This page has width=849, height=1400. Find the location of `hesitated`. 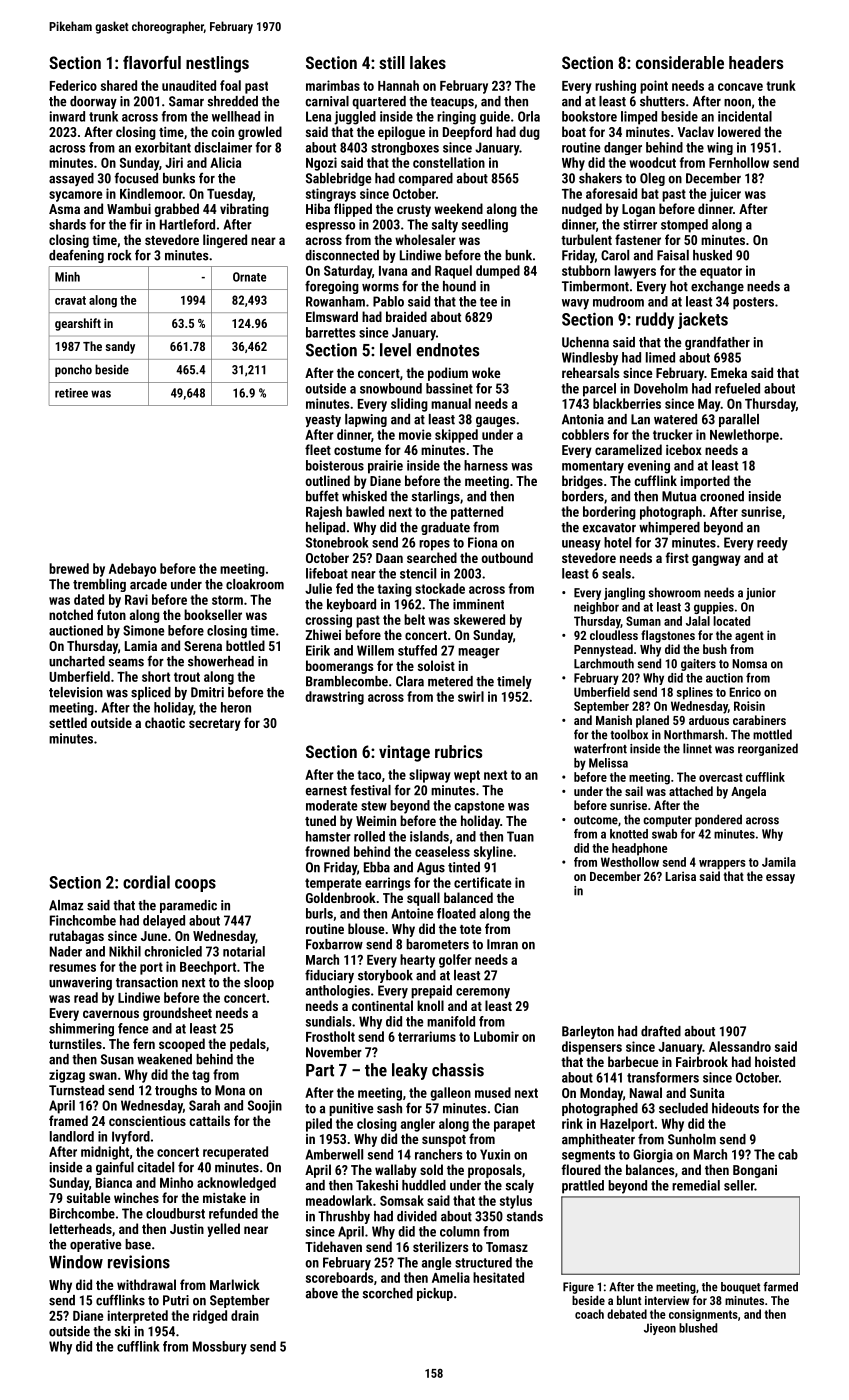

hesitated is located at coordinates (498, 1277).
